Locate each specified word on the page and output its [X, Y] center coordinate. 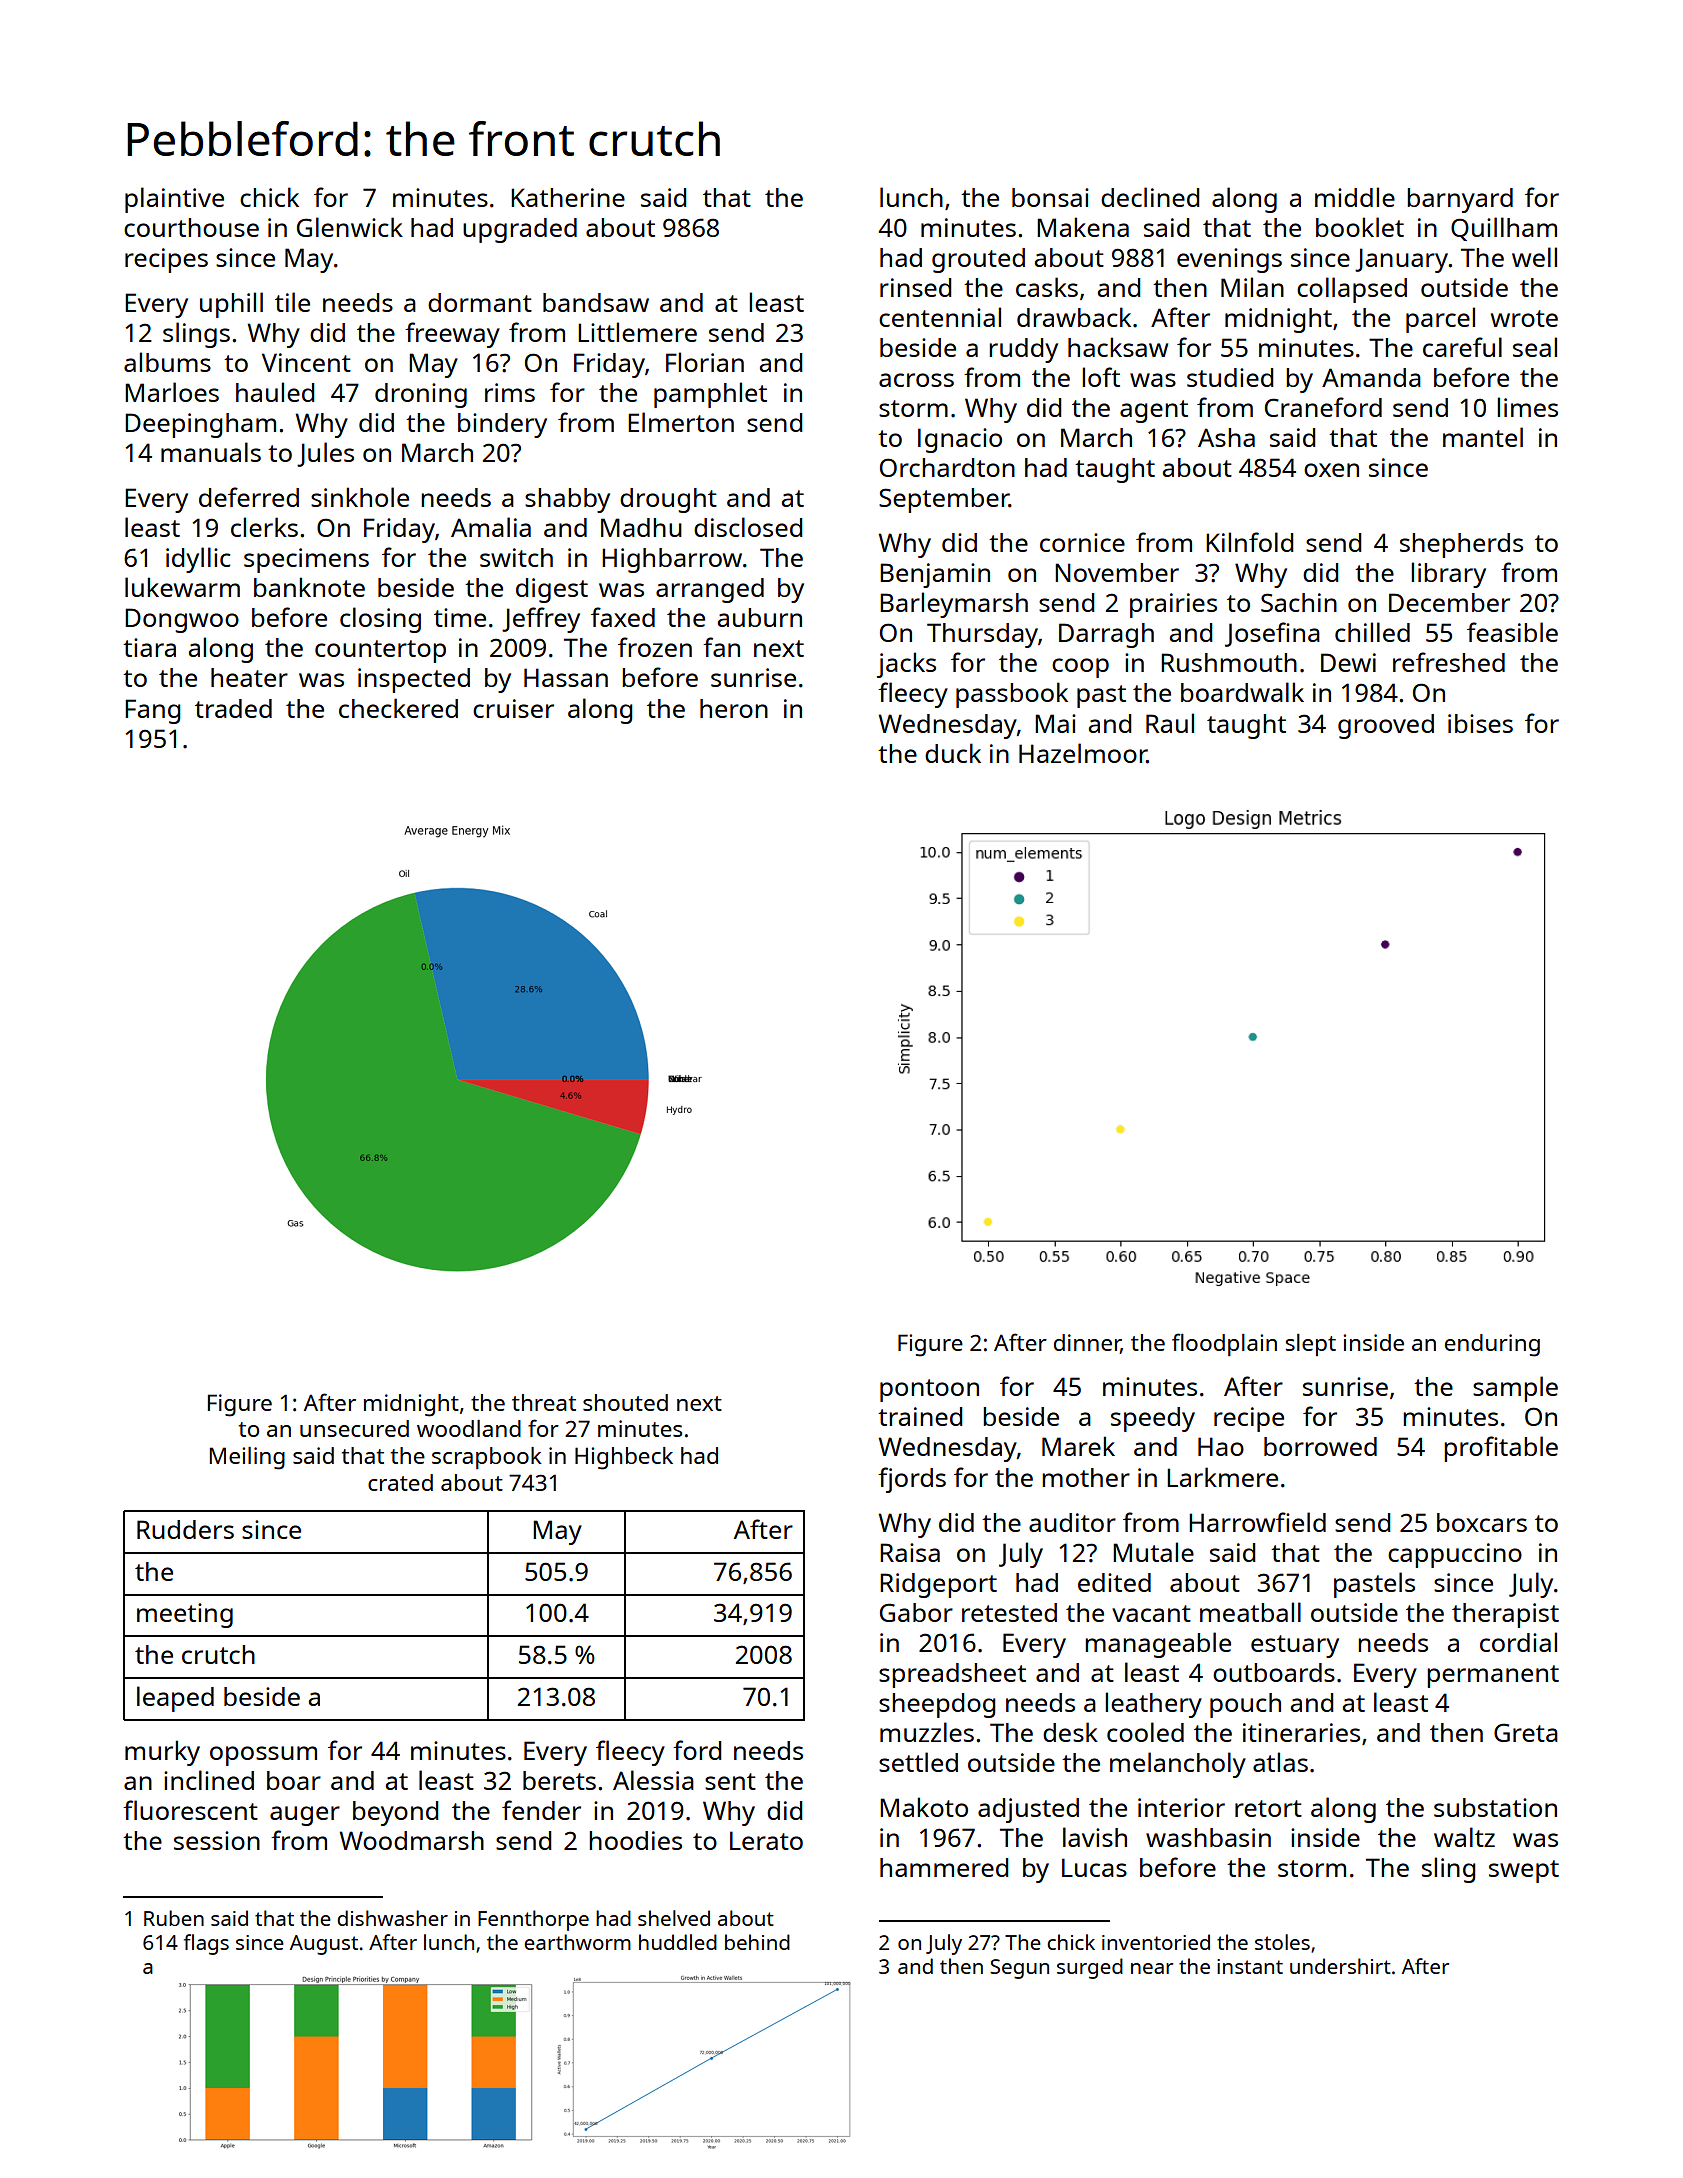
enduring [1492, 1345]
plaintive [174, 200]
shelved [674, 1918]
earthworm [577, 1942]
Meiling [247, 1458]
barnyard [1460, 200]
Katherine [568, 197]
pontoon [929, 1390]
